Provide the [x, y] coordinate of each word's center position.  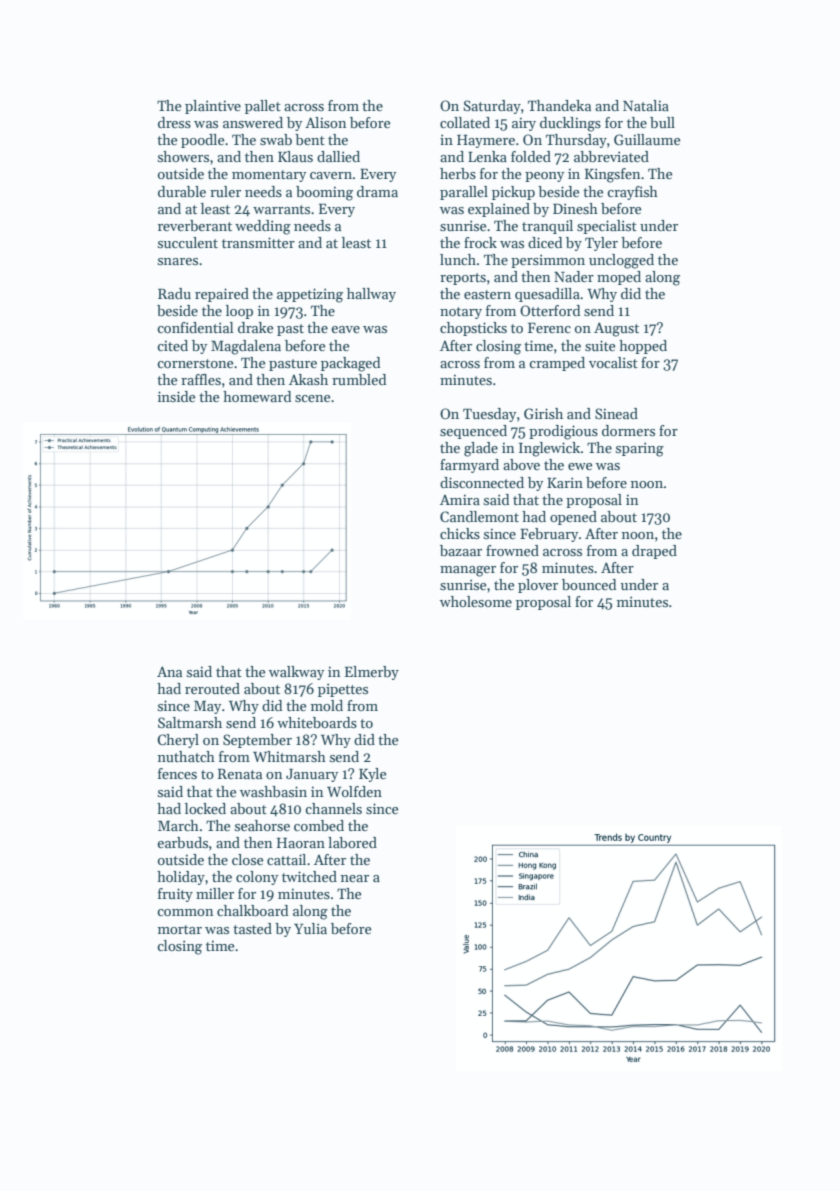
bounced [589, 584]
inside [176, 396]
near [355, 878]
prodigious [563, 432]
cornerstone [195, 363]
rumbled [359, 379]
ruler [225, 191]
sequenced [473, 432]
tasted [252, 928]
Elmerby [372, 673]
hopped [643, 347]
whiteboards [317, 722]
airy [524, 124]
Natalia [646, 105]
